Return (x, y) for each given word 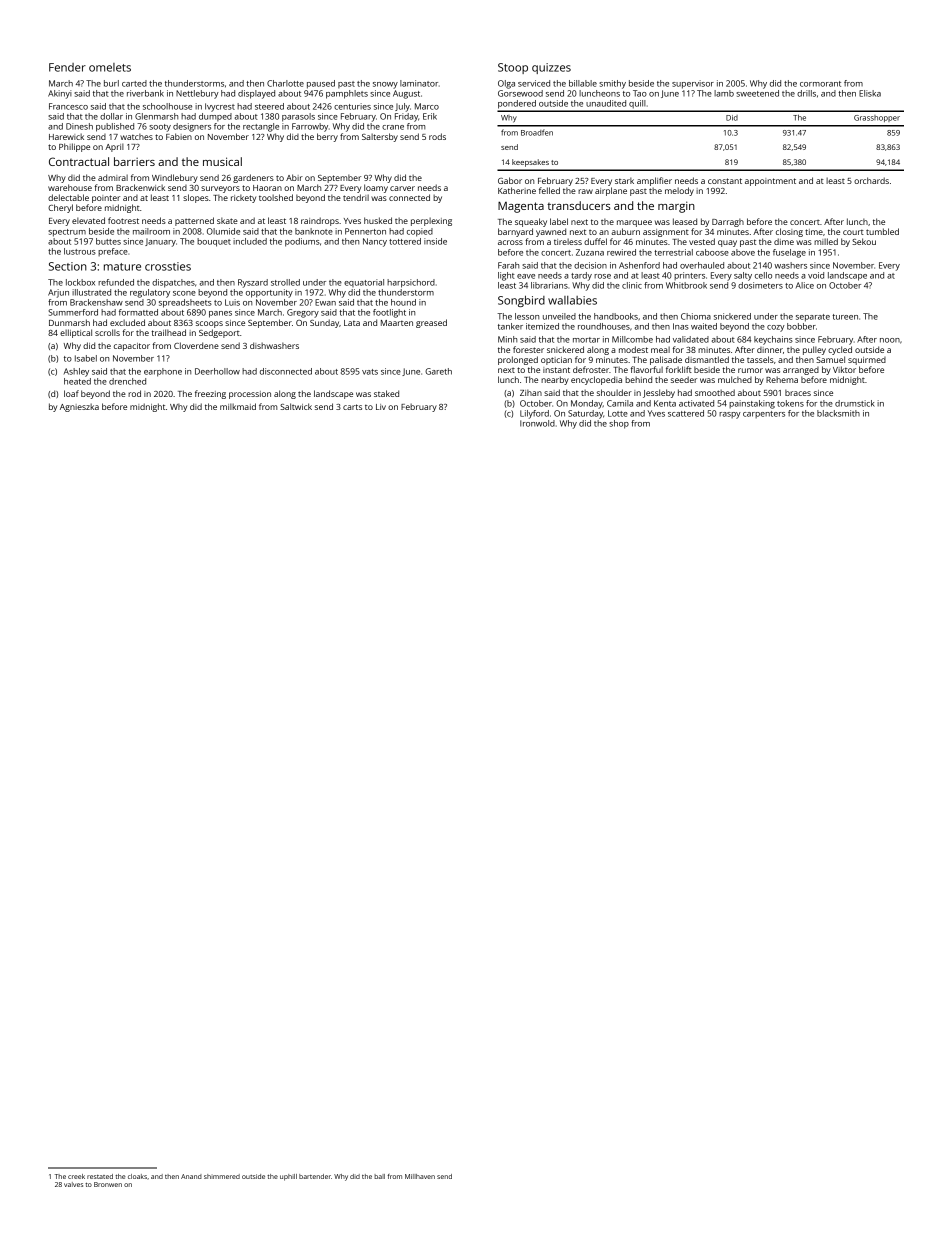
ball (379, 1176)
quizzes (551, 68)
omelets (110, 67)
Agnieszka (79, 408)
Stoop (513, 68)
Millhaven (420, 1176)
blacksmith (838, 413)
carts (352, 407)
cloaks (137, 1176)
